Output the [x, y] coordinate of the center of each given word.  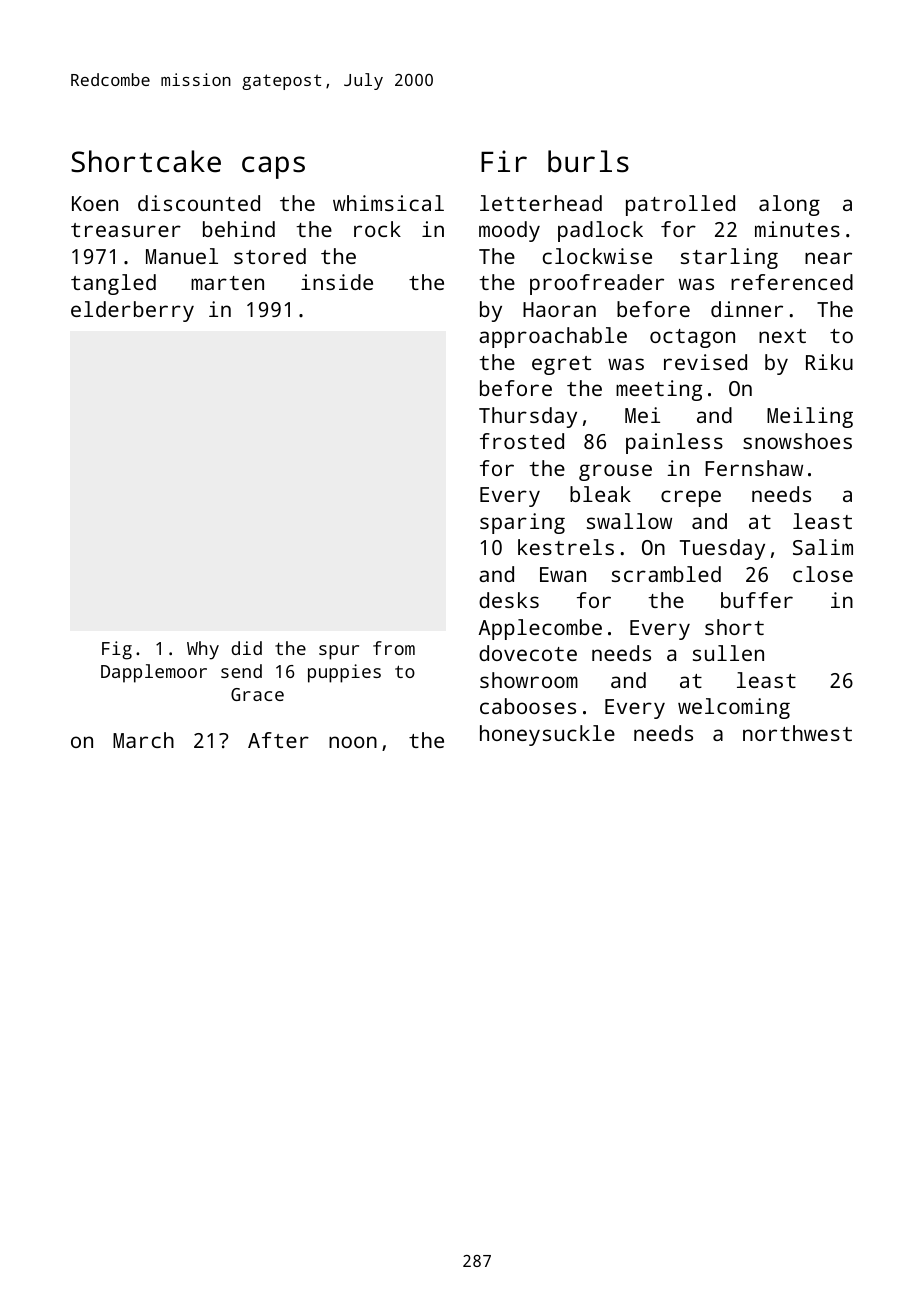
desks [509, 600]
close [823, 574]
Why [203, 650]
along [789, 205]
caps [273, 167]
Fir [504, 161]
